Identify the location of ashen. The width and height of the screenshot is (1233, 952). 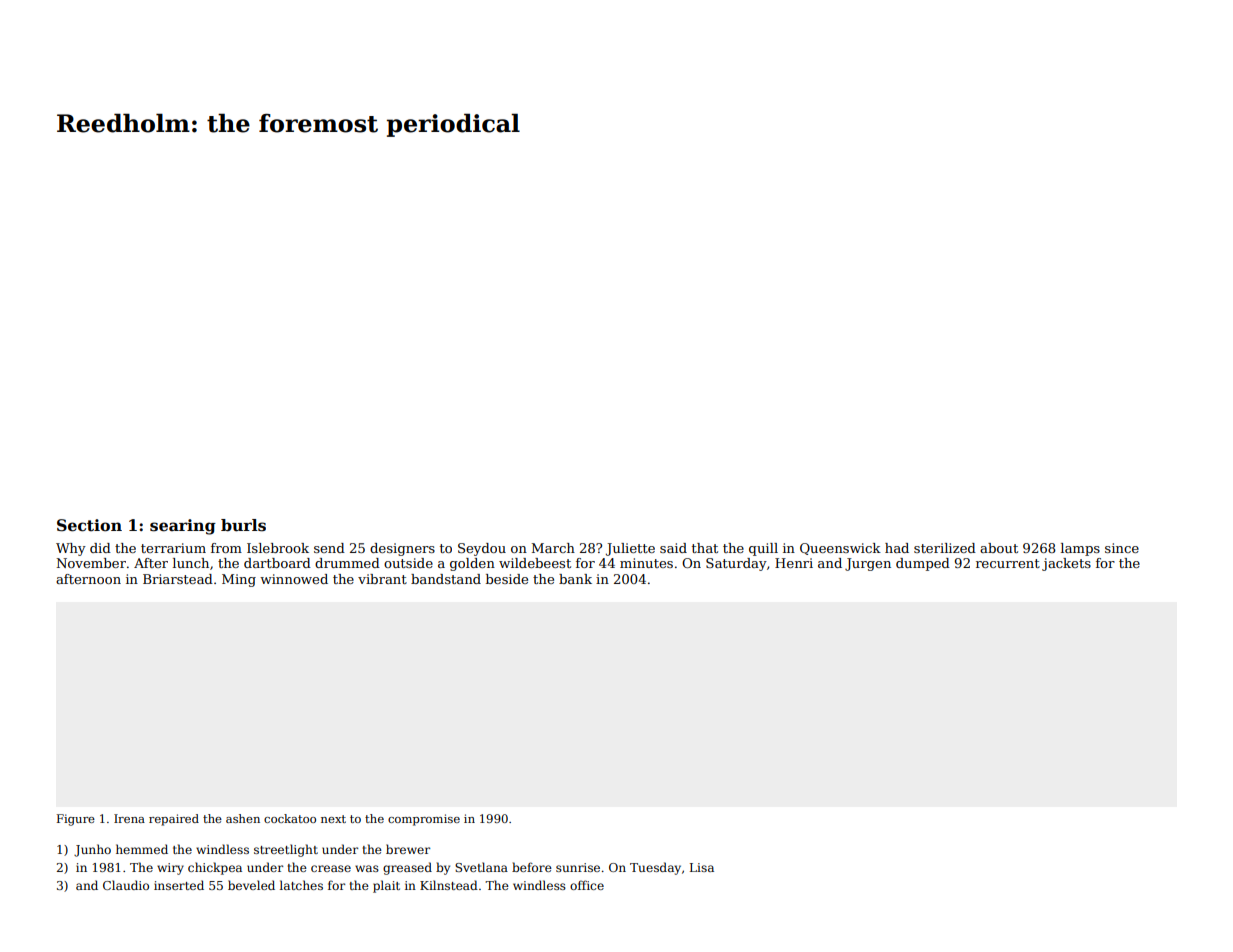
(243, 818).
